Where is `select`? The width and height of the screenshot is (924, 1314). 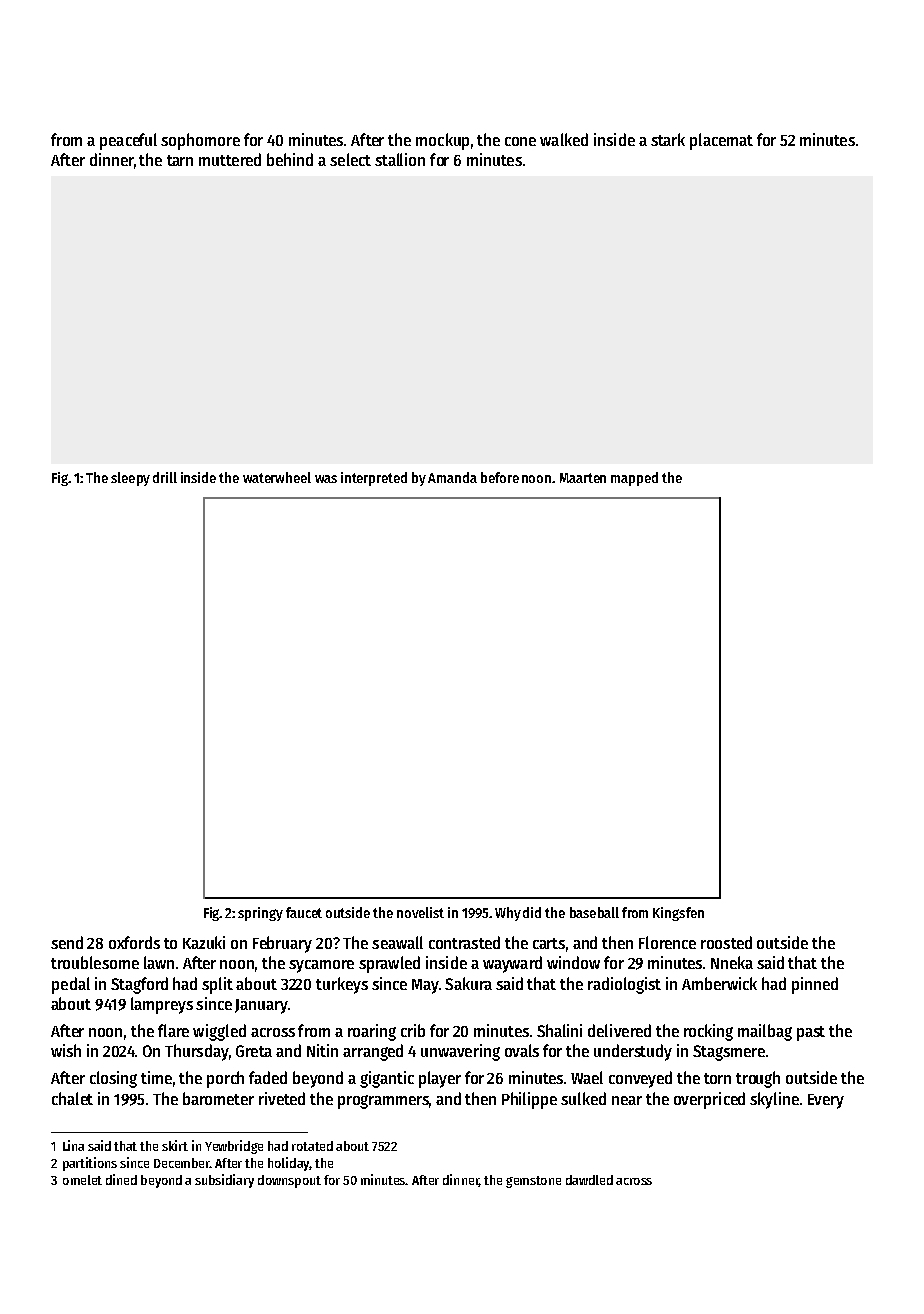
select is located at coordinates (350, 159).
